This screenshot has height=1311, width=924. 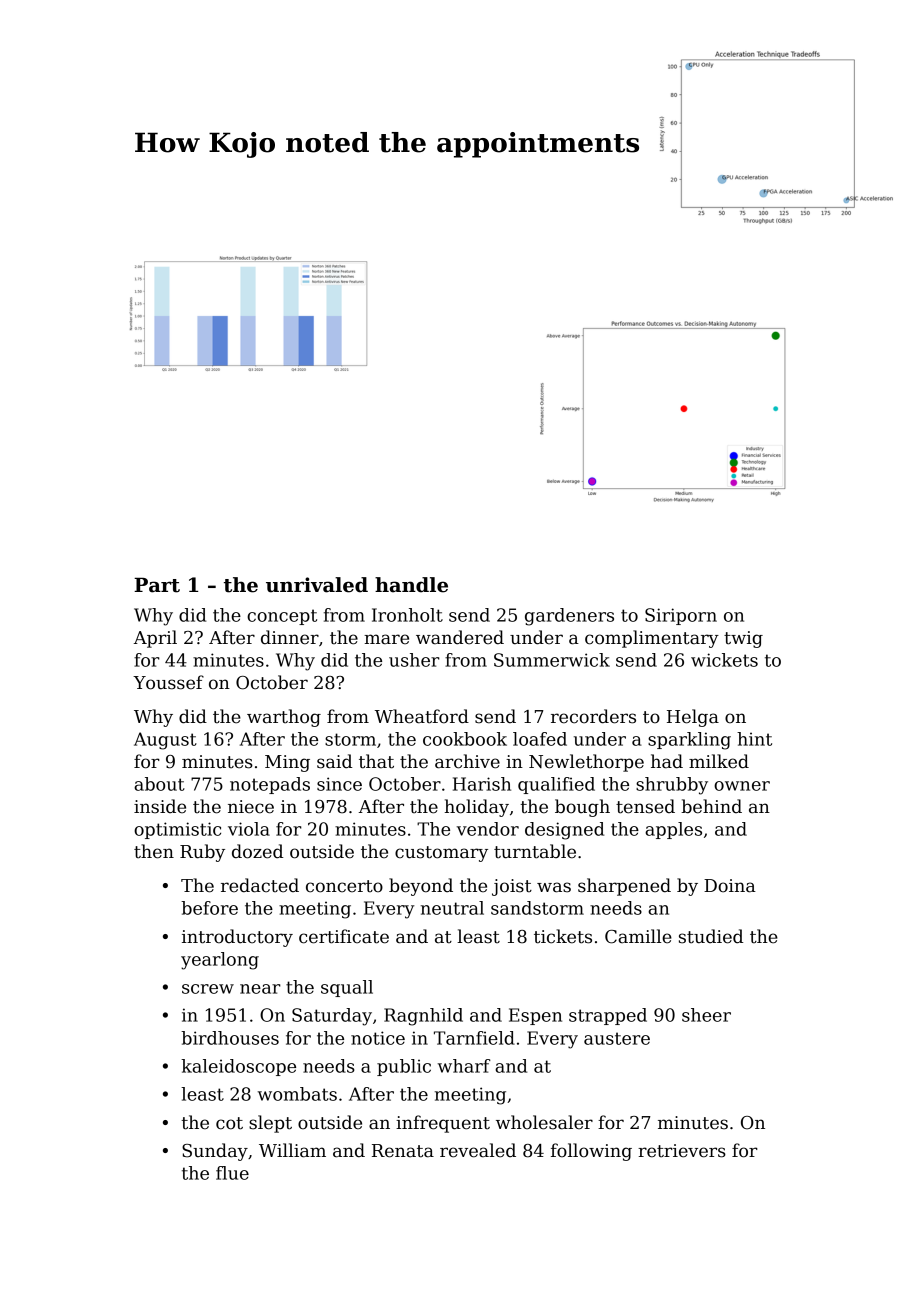 I want to click on flue, so click(x=232, y=1173).
